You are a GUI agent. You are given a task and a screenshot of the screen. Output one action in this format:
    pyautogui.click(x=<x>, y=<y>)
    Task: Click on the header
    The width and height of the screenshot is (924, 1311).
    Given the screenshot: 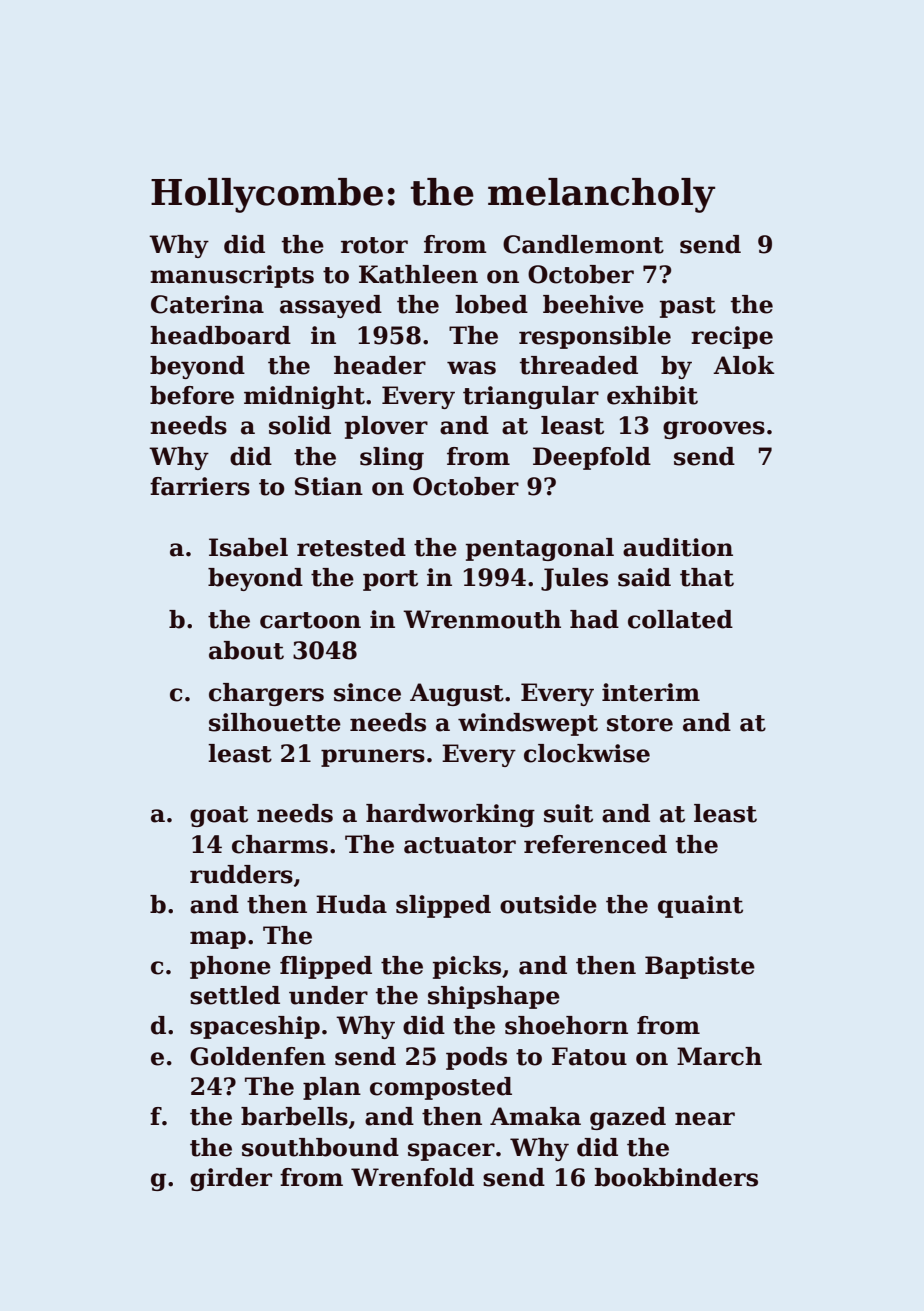 What is the action you would take?
    pyautogui.click(x=380, y=365)
